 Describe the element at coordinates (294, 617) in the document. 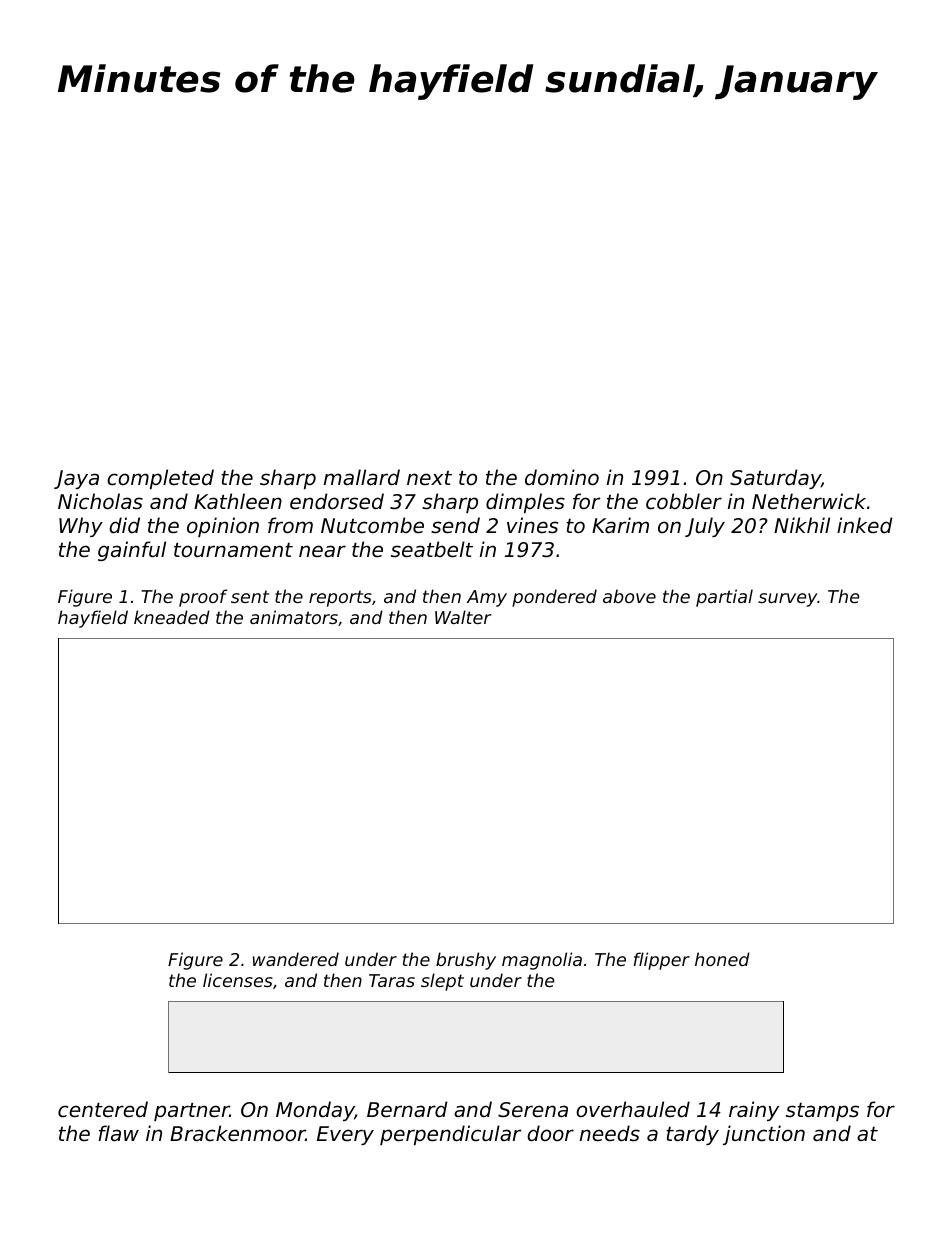

I see `animators` at that location.
